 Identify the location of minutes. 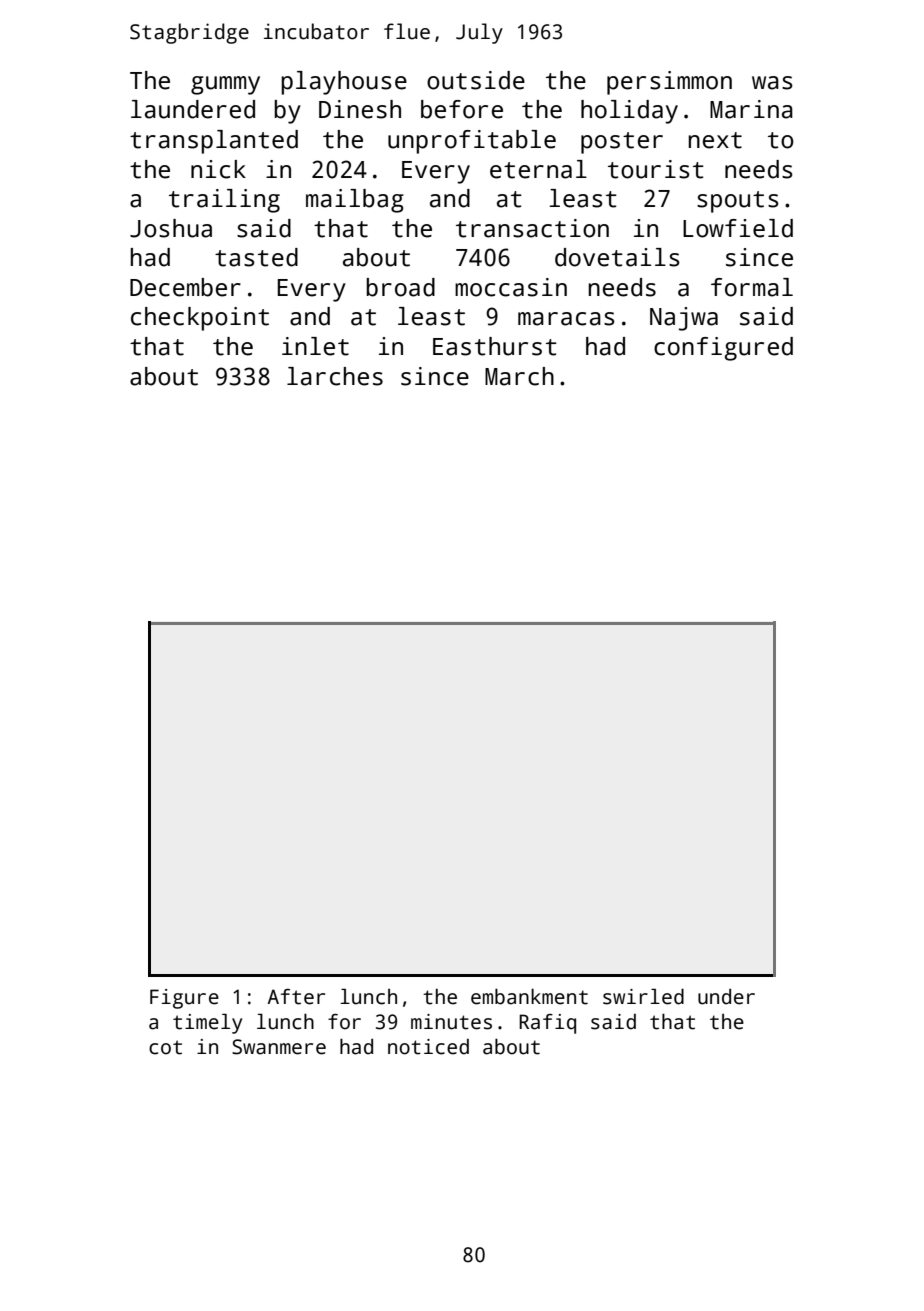
(451, 1022).
